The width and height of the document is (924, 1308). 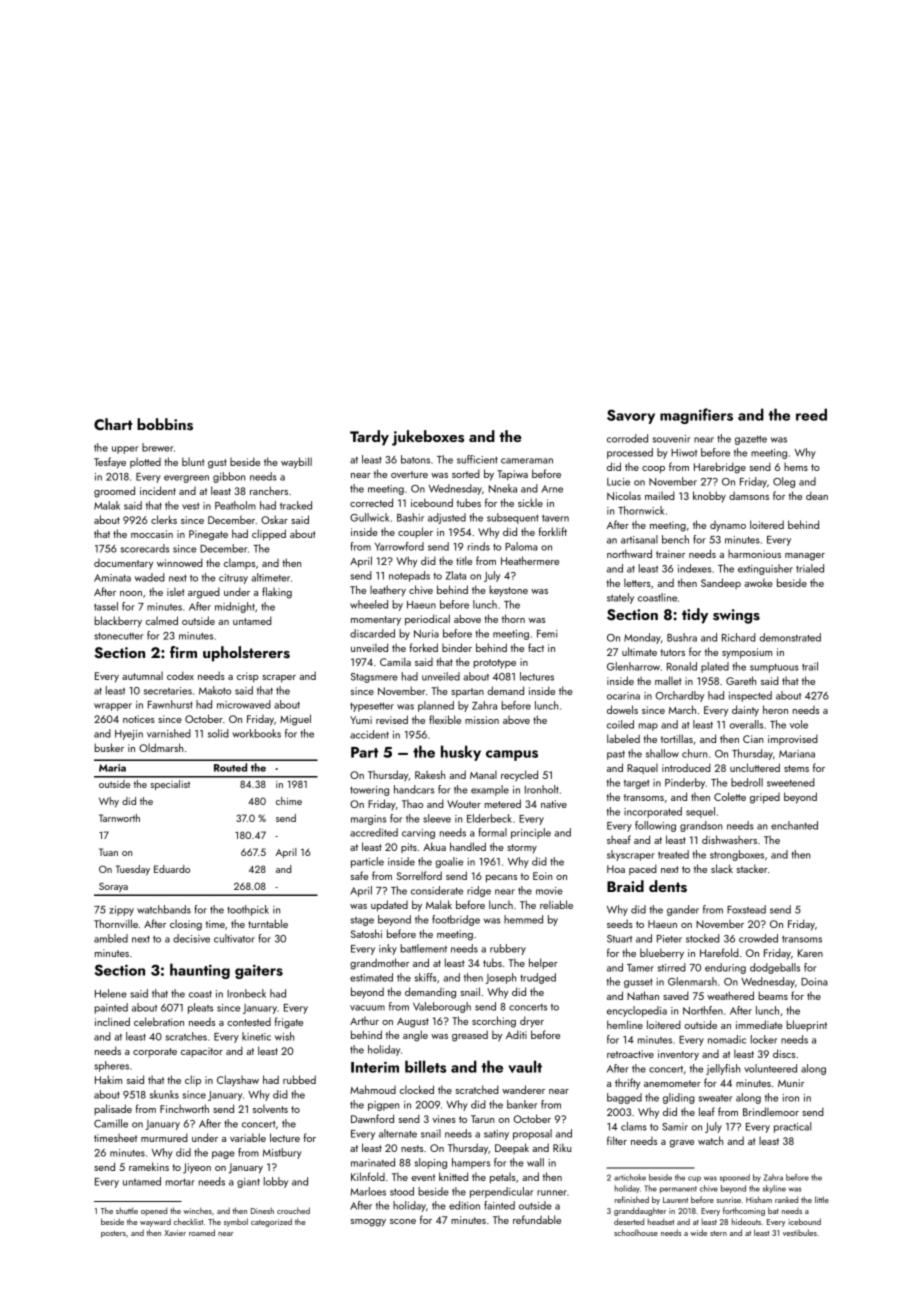 What do you see at coordinates (276, 1182) in the document?
I see `lobby` at bounding box center [276, 1182].
